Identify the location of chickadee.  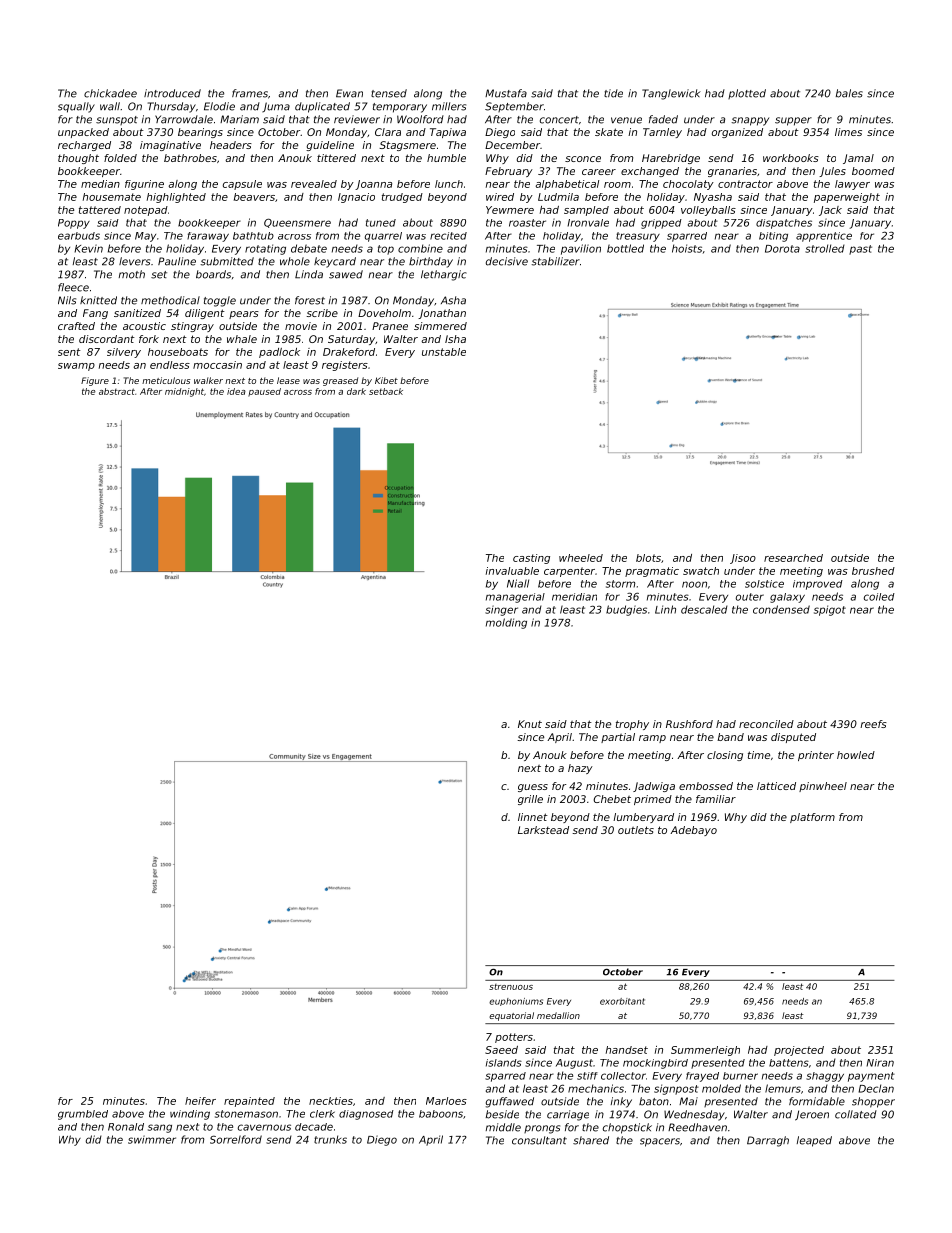
(110, 93).
